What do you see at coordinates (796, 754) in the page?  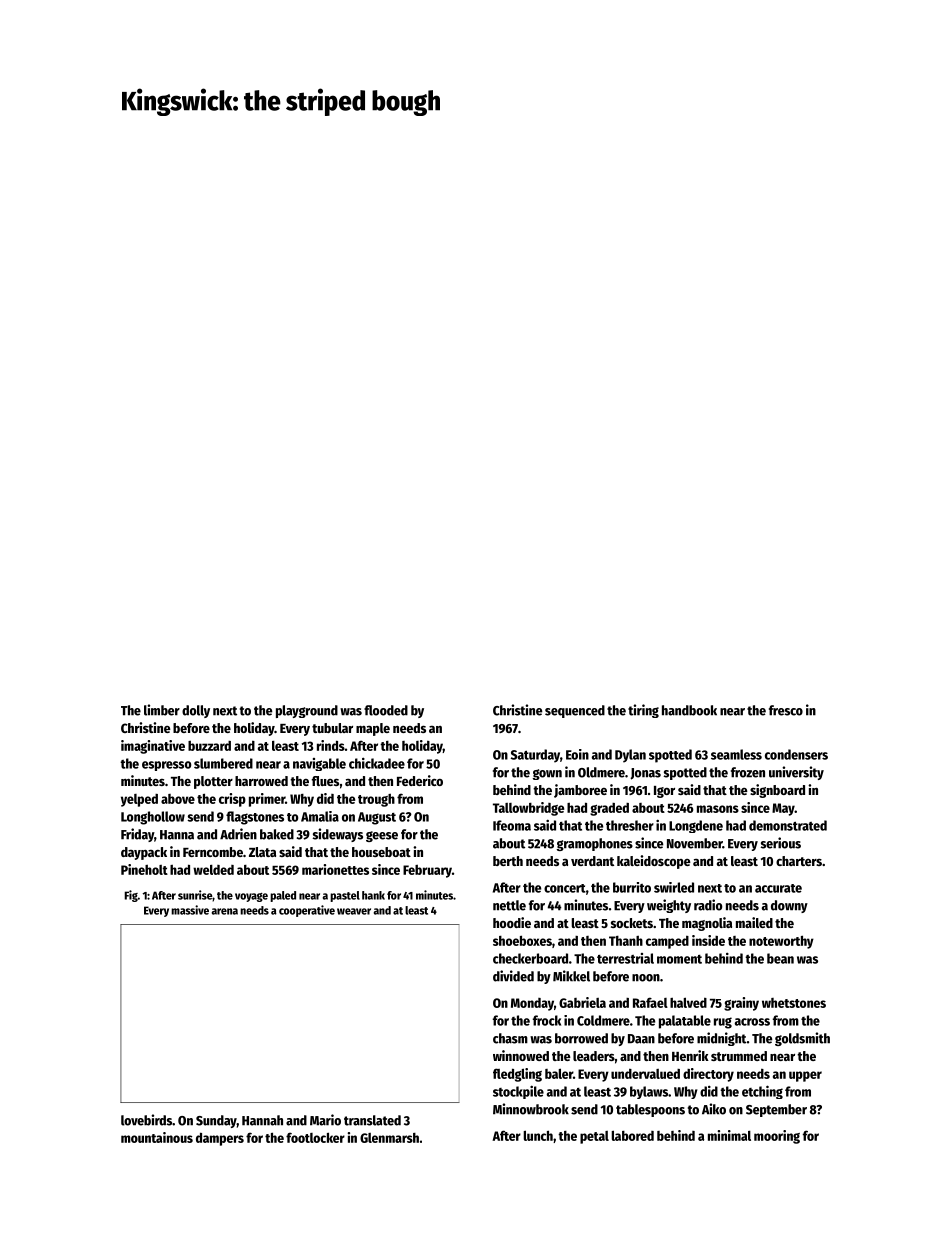 I see `condensers` at bounding box center [796, 754].
